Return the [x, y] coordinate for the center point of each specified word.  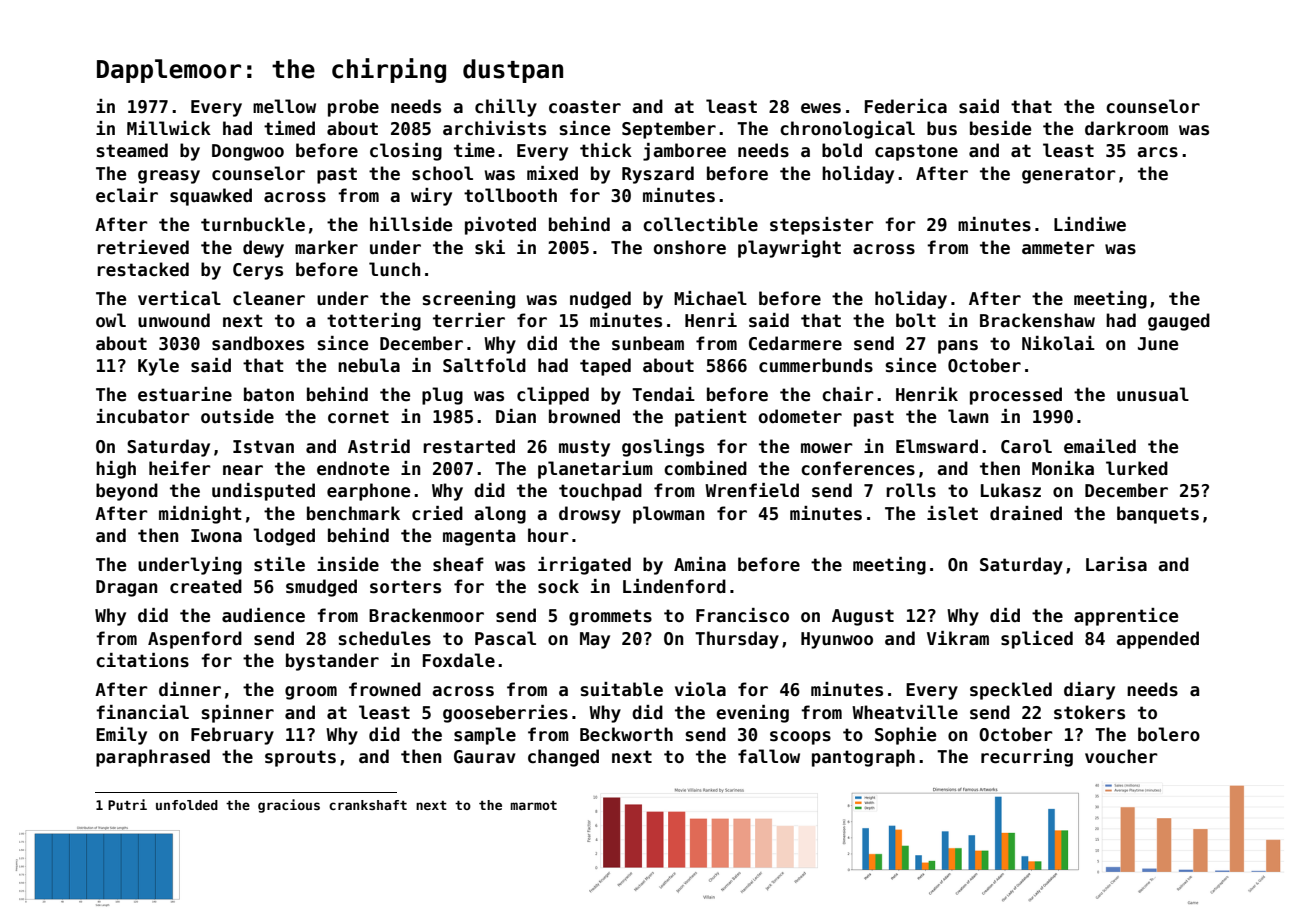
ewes [821, 108]
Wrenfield [752, 490]
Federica [906, 106]
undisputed [263, 492]
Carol [1026, 446]
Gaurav [485, 757]
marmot [534, 805]
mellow [284, 106]
